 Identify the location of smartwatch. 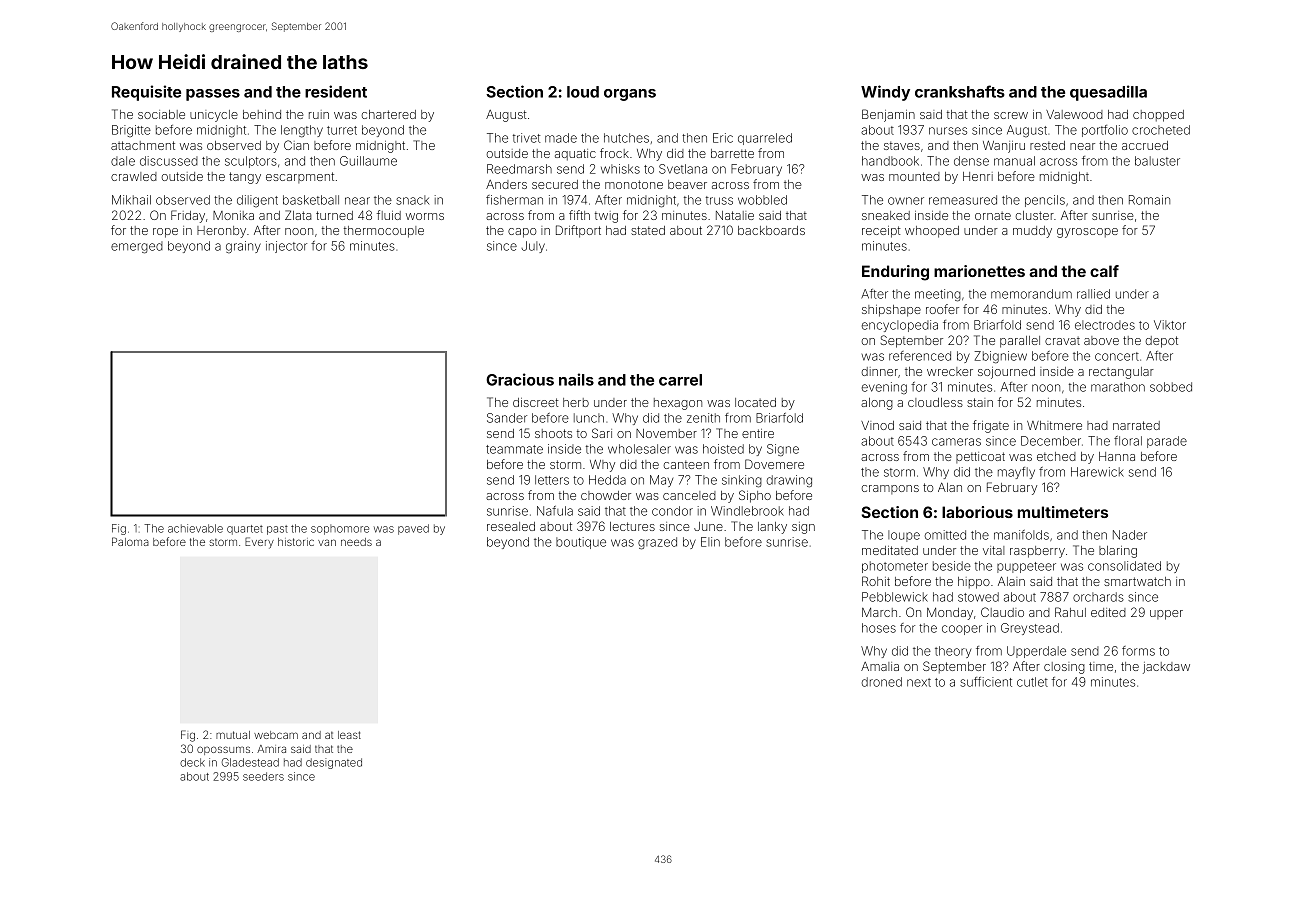
(1137, 581).
